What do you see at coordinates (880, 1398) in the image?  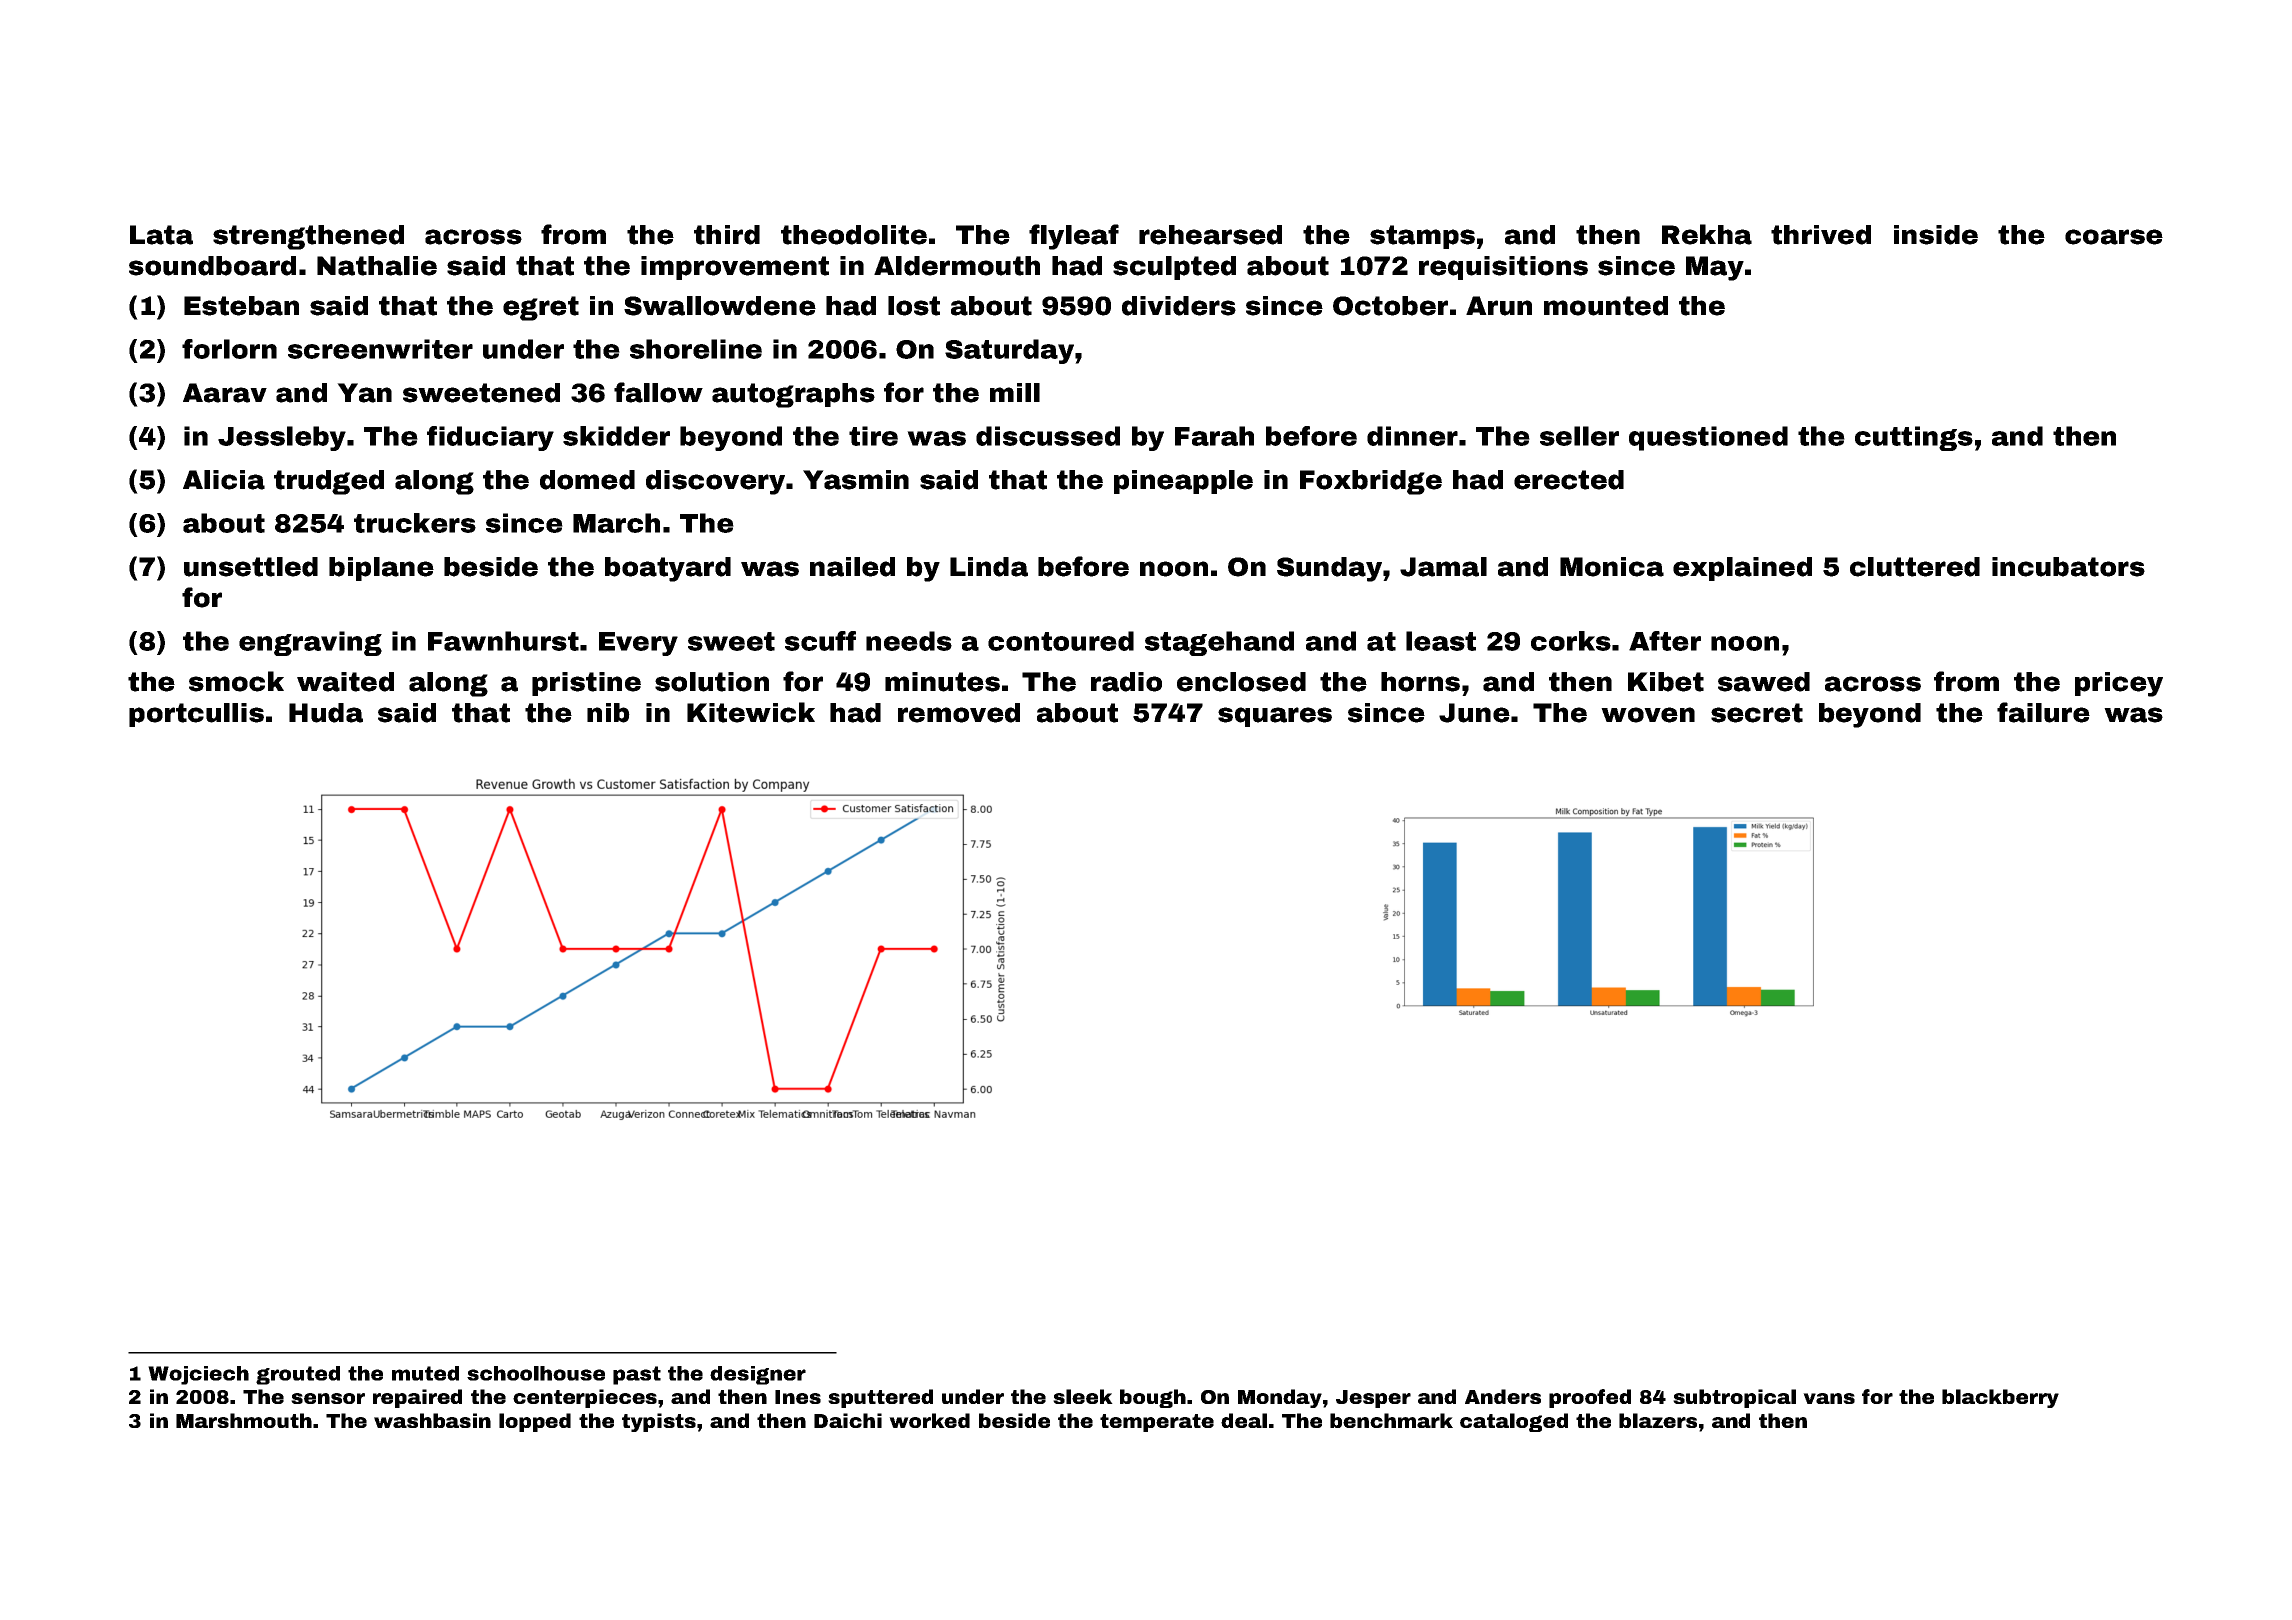 I see `sputtered` at bounding box center [880, 1398].
